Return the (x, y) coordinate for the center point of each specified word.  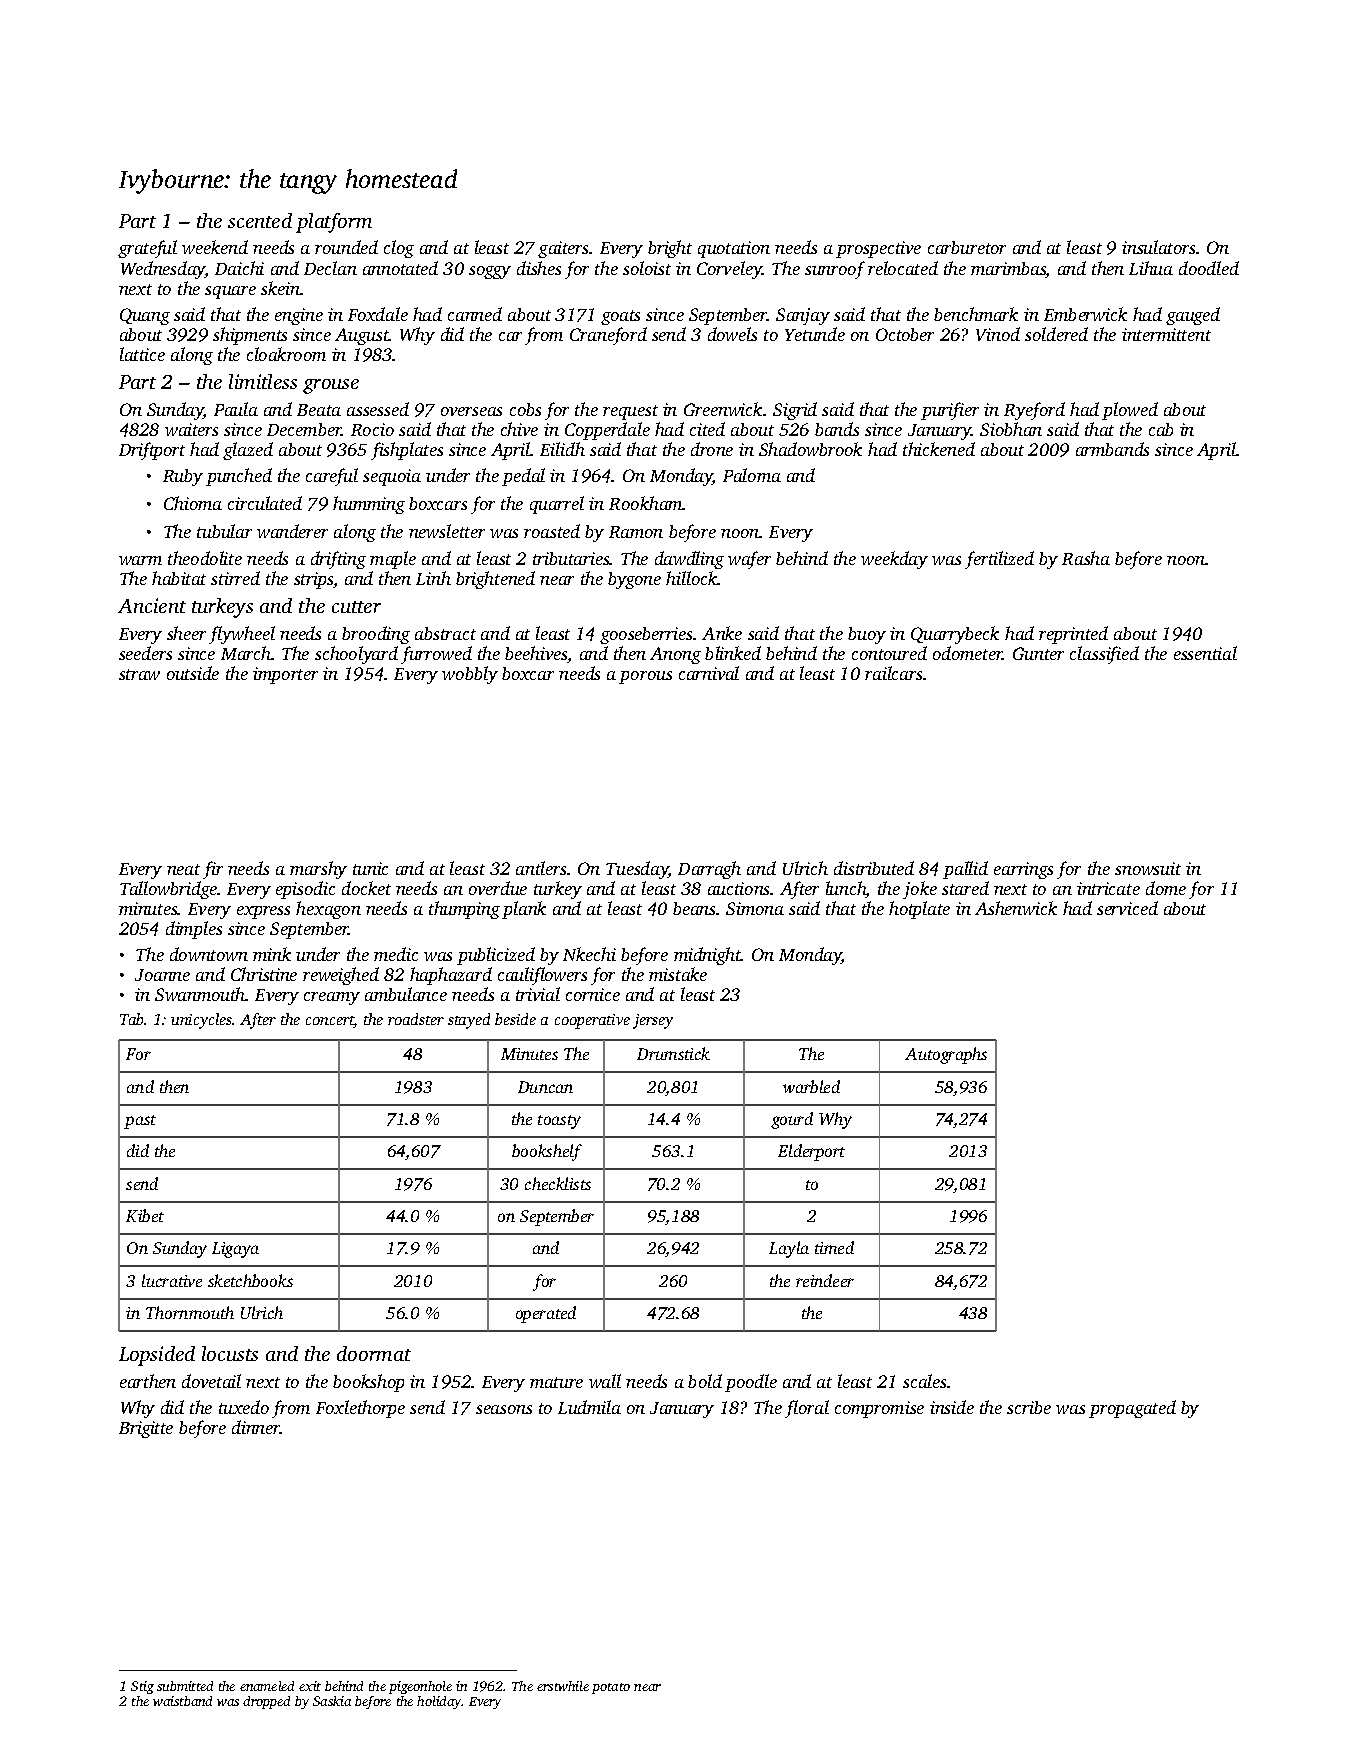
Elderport (811, 1152)
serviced (1127, 908)
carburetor (967, 247)
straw (139, 674)
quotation (734, 249)
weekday (894, 560)
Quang (145, 316)
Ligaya (235, 1250)
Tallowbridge (168, 890)
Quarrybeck (955, 635)
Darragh (709, 870)
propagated (1132, 1409)
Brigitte (146, 1429)
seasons (504, 1409)
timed (834, 1247)
